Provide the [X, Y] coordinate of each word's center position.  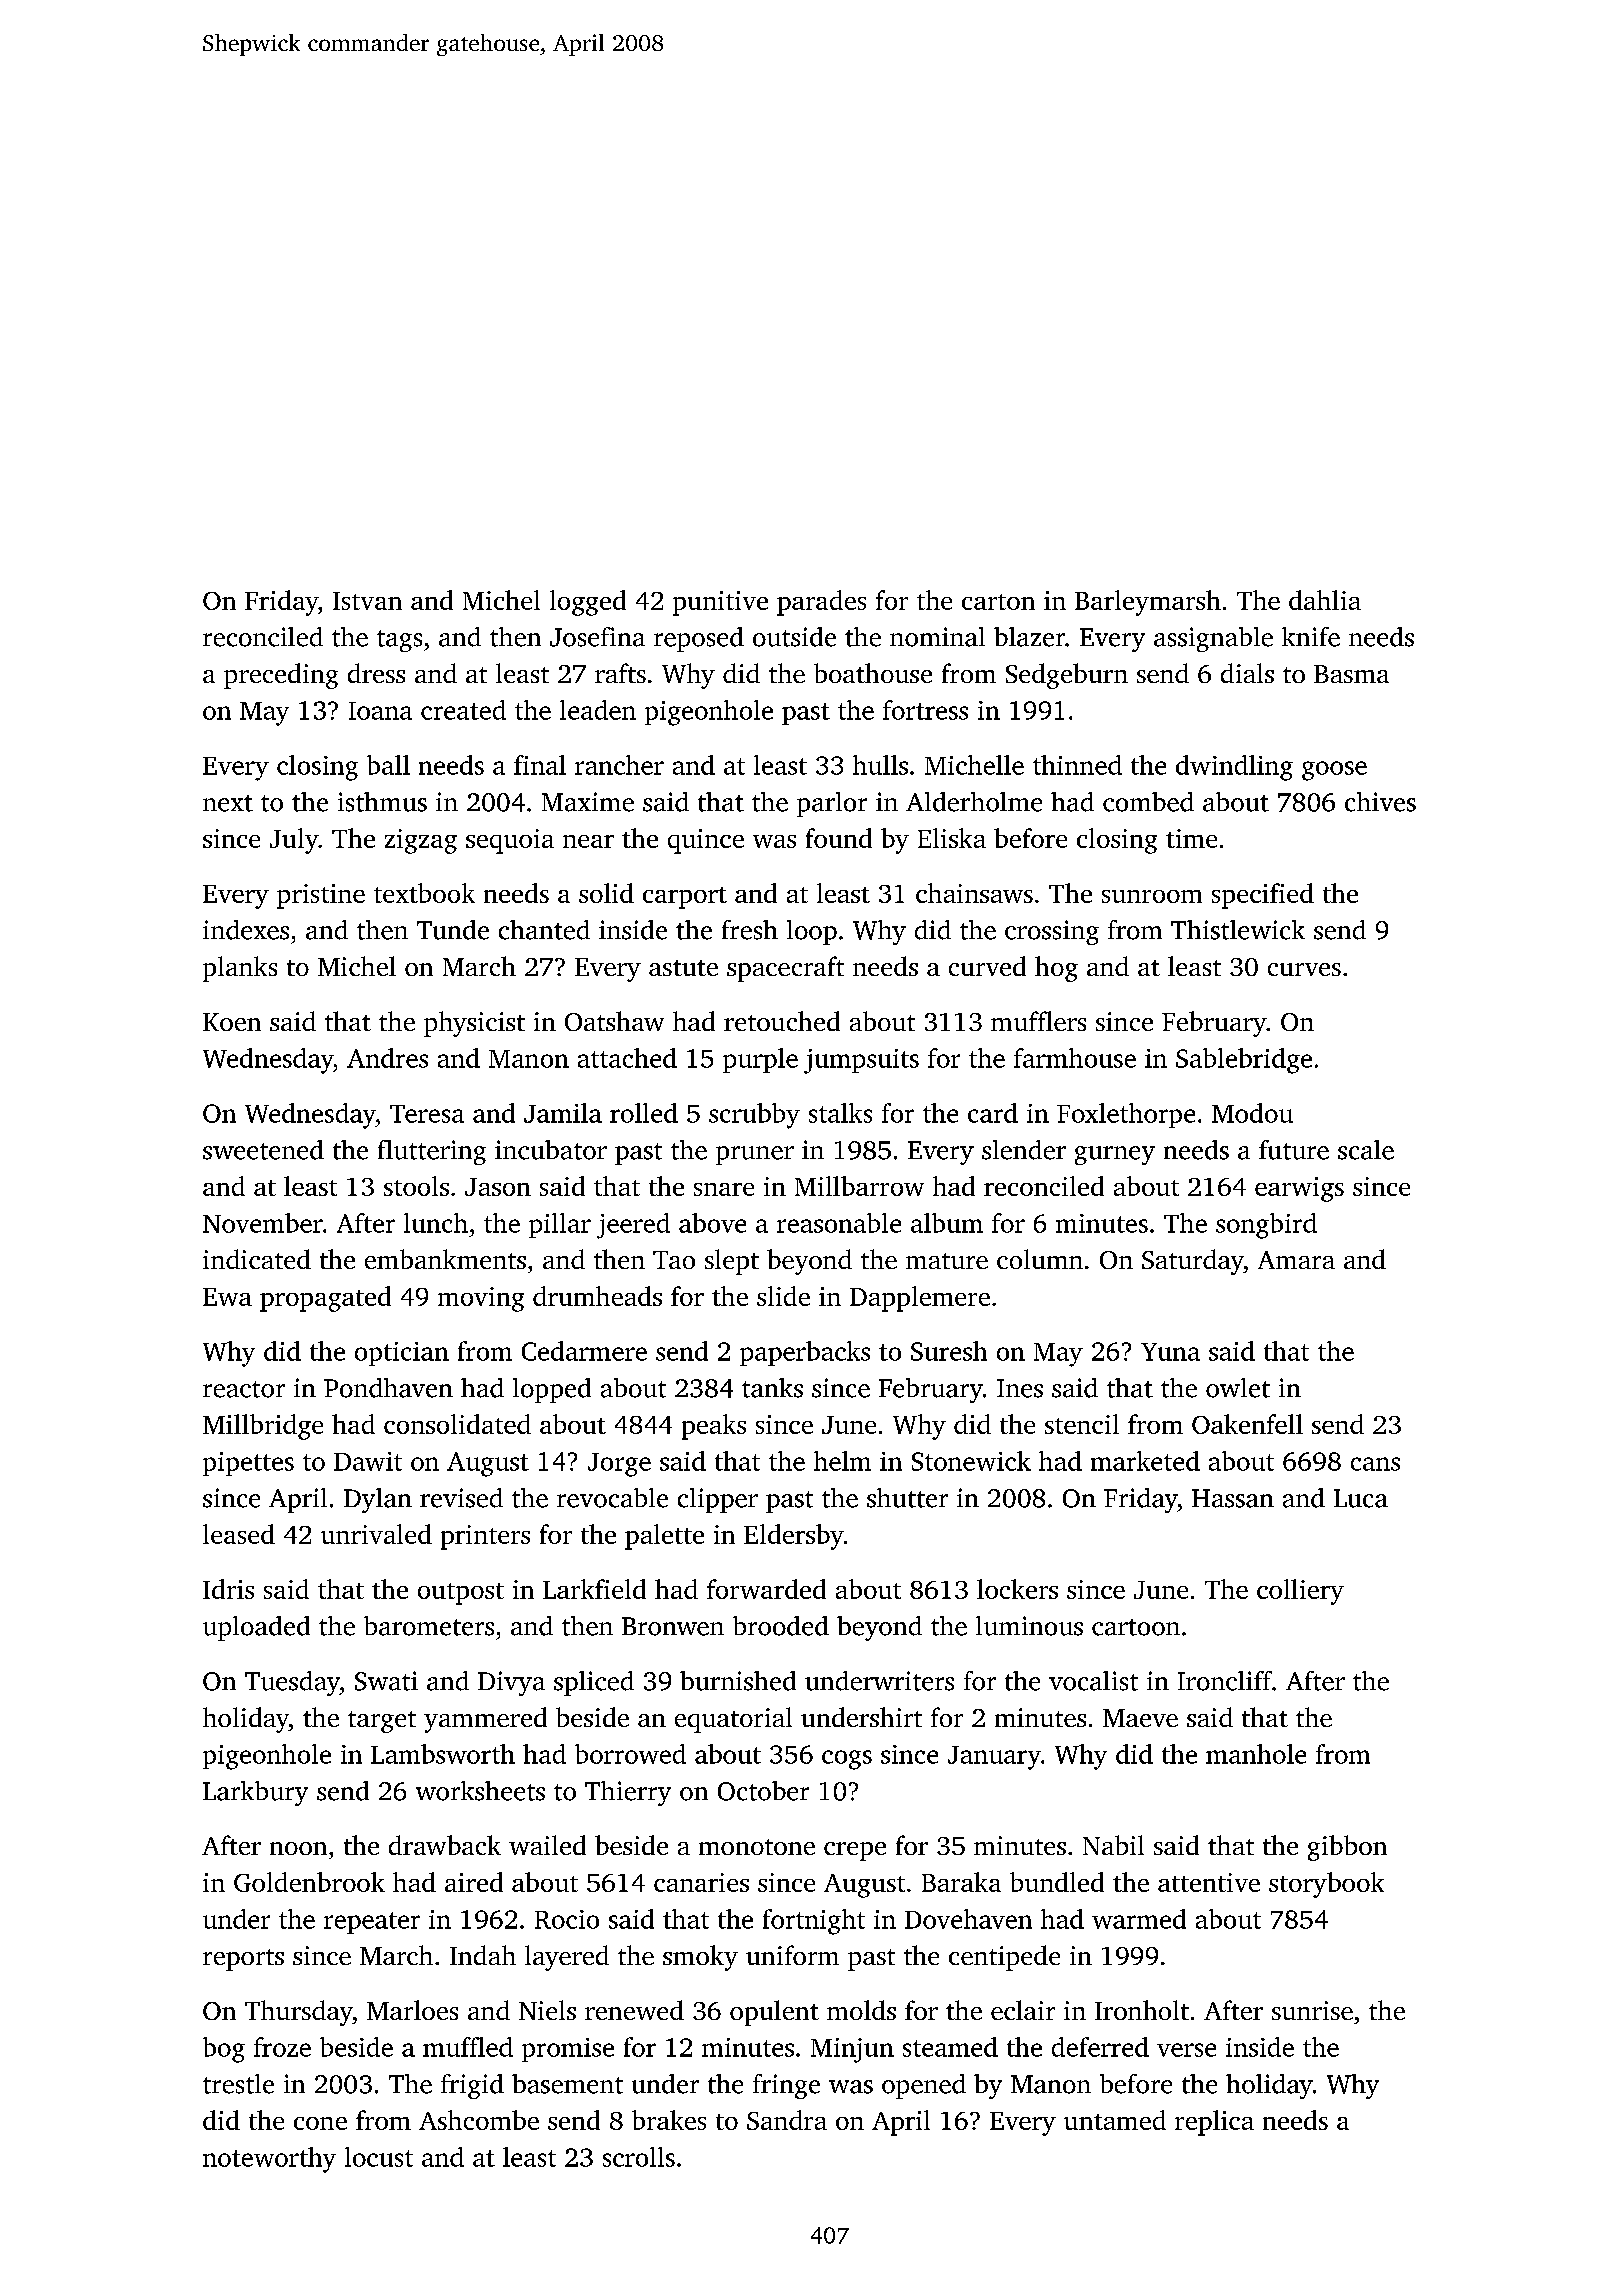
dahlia [1325, 600]
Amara [1296, 1260]
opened [924, 2086]
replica [1214, 2123]
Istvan [367, 601]
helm [842, 1461]
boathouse [873, 673]
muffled [468, 2047]
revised [461, 1498]
